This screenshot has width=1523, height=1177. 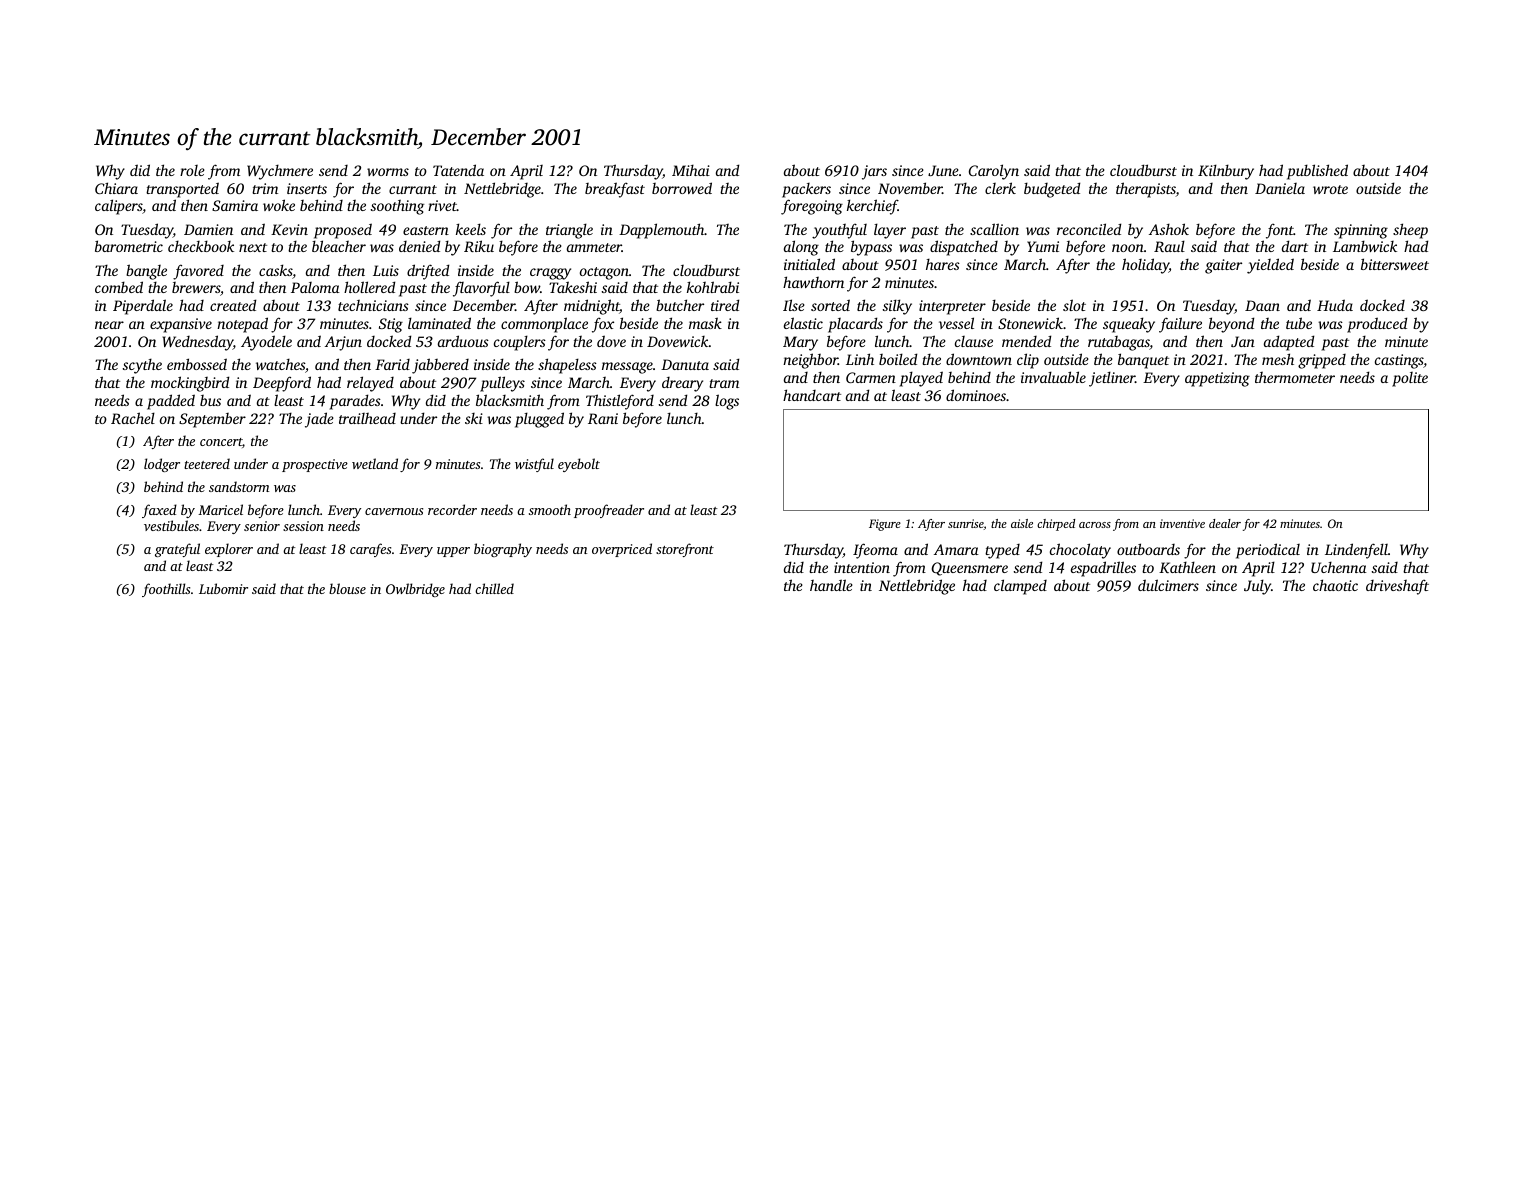 What do you see at coordinates (494, 588) in the screenshot?
I see `chilled` at bounding box center [494, 588].
